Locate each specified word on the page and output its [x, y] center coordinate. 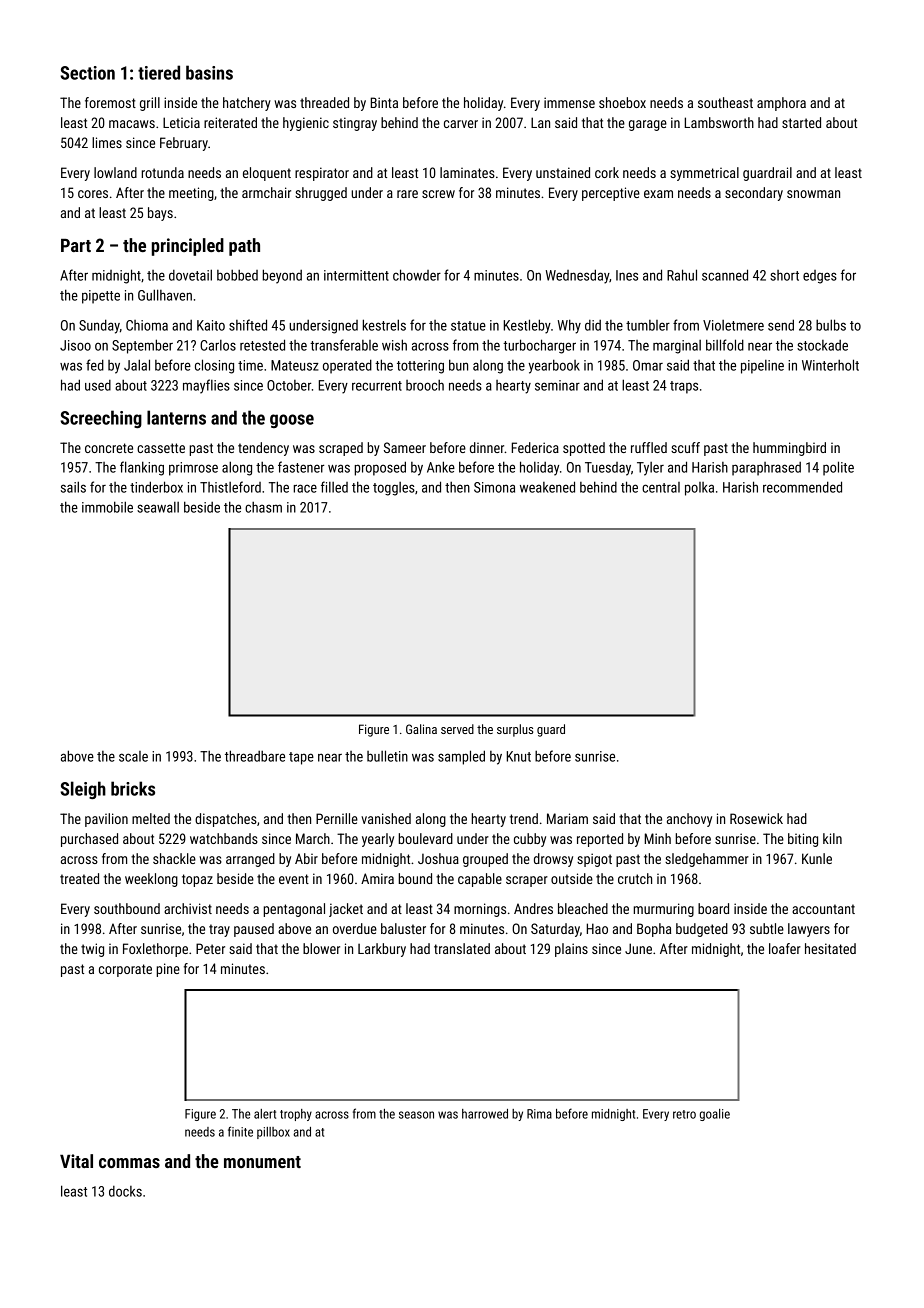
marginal [677, 347]
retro [684, 1114]
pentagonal [294, 910]
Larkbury [382, 950]
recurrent [377, 386]
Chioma [147, 325]
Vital [76, 1161]
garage [648, 125]
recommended [802, 487]
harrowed [485, 1114]
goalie [715, 1115]
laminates [467, 172]
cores [93, 194]
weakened [547, 487]
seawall [158, 507]
